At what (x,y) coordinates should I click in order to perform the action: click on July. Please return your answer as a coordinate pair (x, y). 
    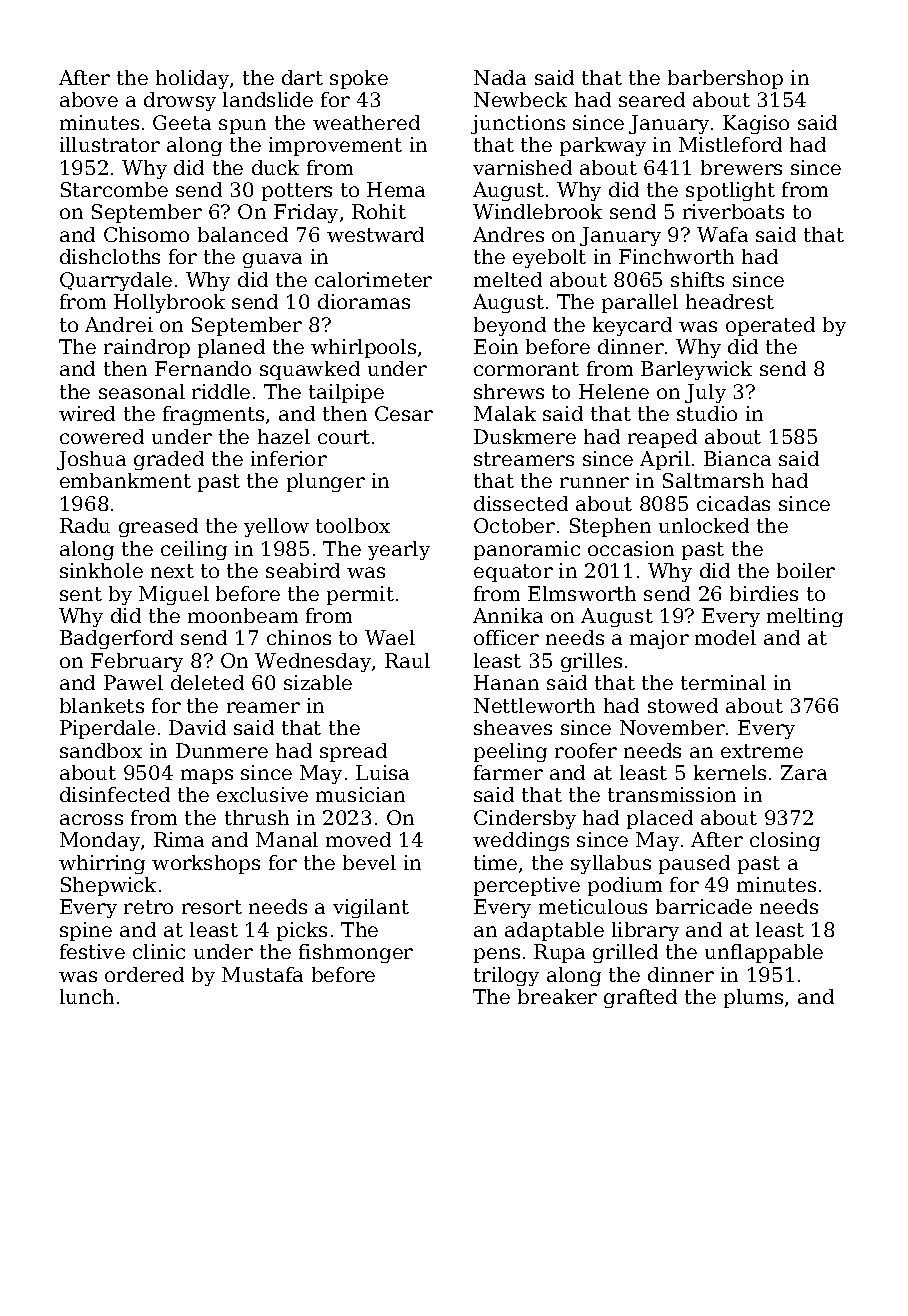
    Looking at the image, I should click on (705, 393).
